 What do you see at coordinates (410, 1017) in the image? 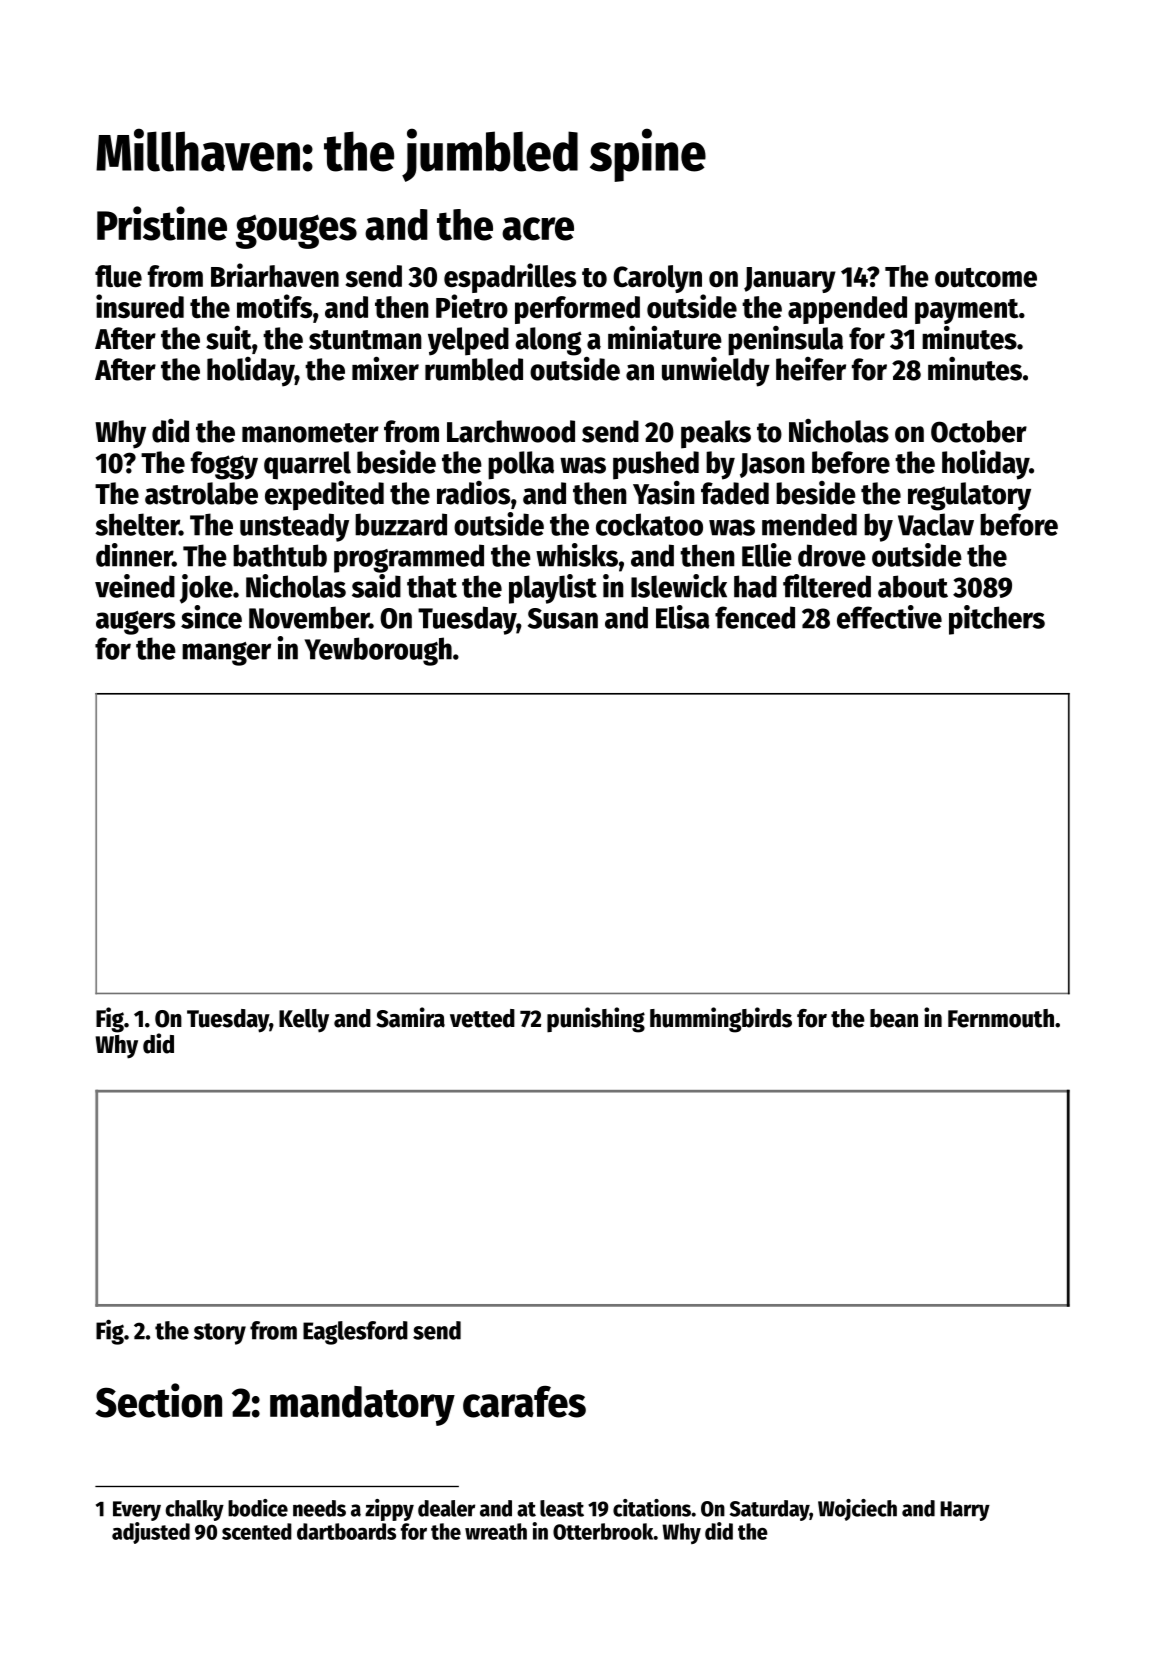
I see `Samira` at bounding box center [410, 1017].
